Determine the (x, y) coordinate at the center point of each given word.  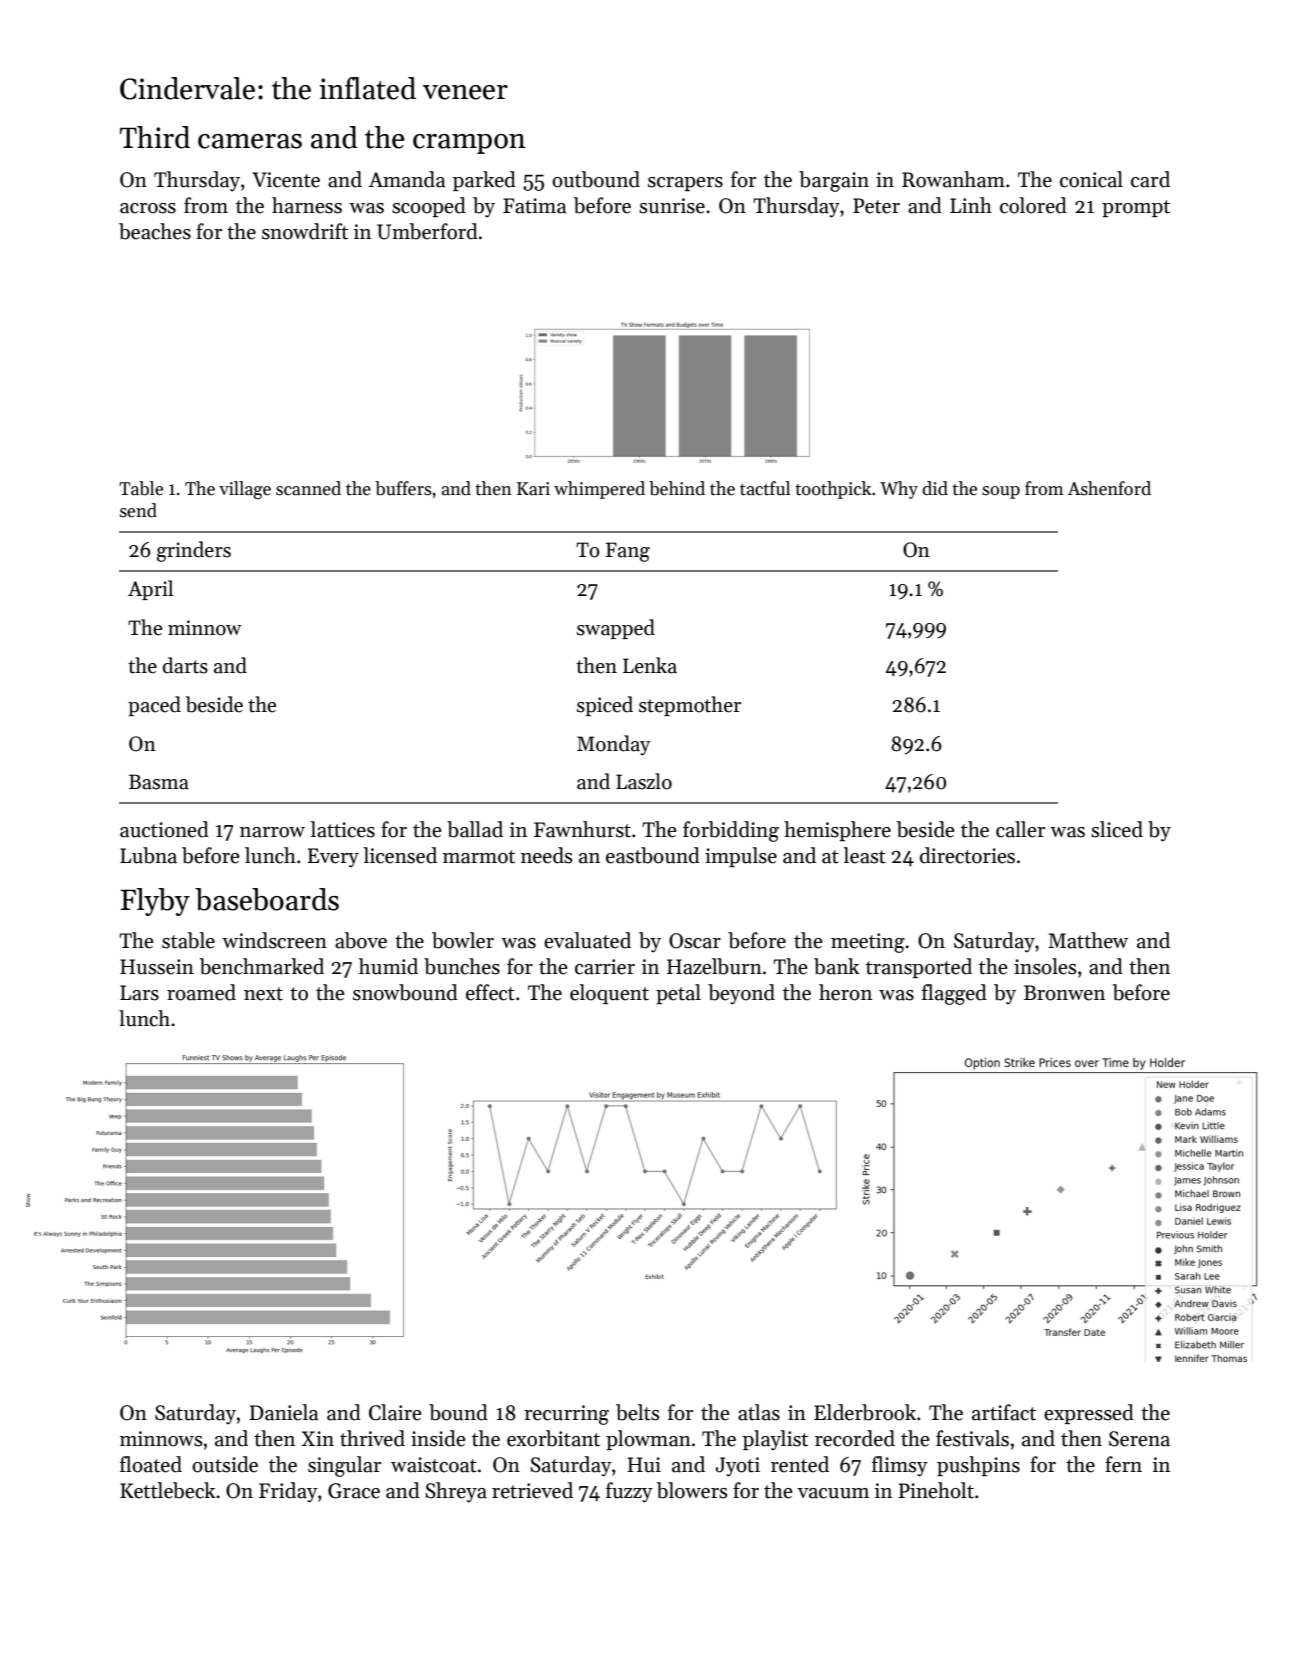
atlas (759, 1412)
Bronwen (1064, 993)
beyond (741, 994)
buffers (403, 488)
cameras (250, 141)
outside (225, 1464)
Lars (139, 993)
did (935, 488)
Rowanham (953, 179)
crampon (469, 144)
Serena (1139, 1439)
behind (677, 488)
